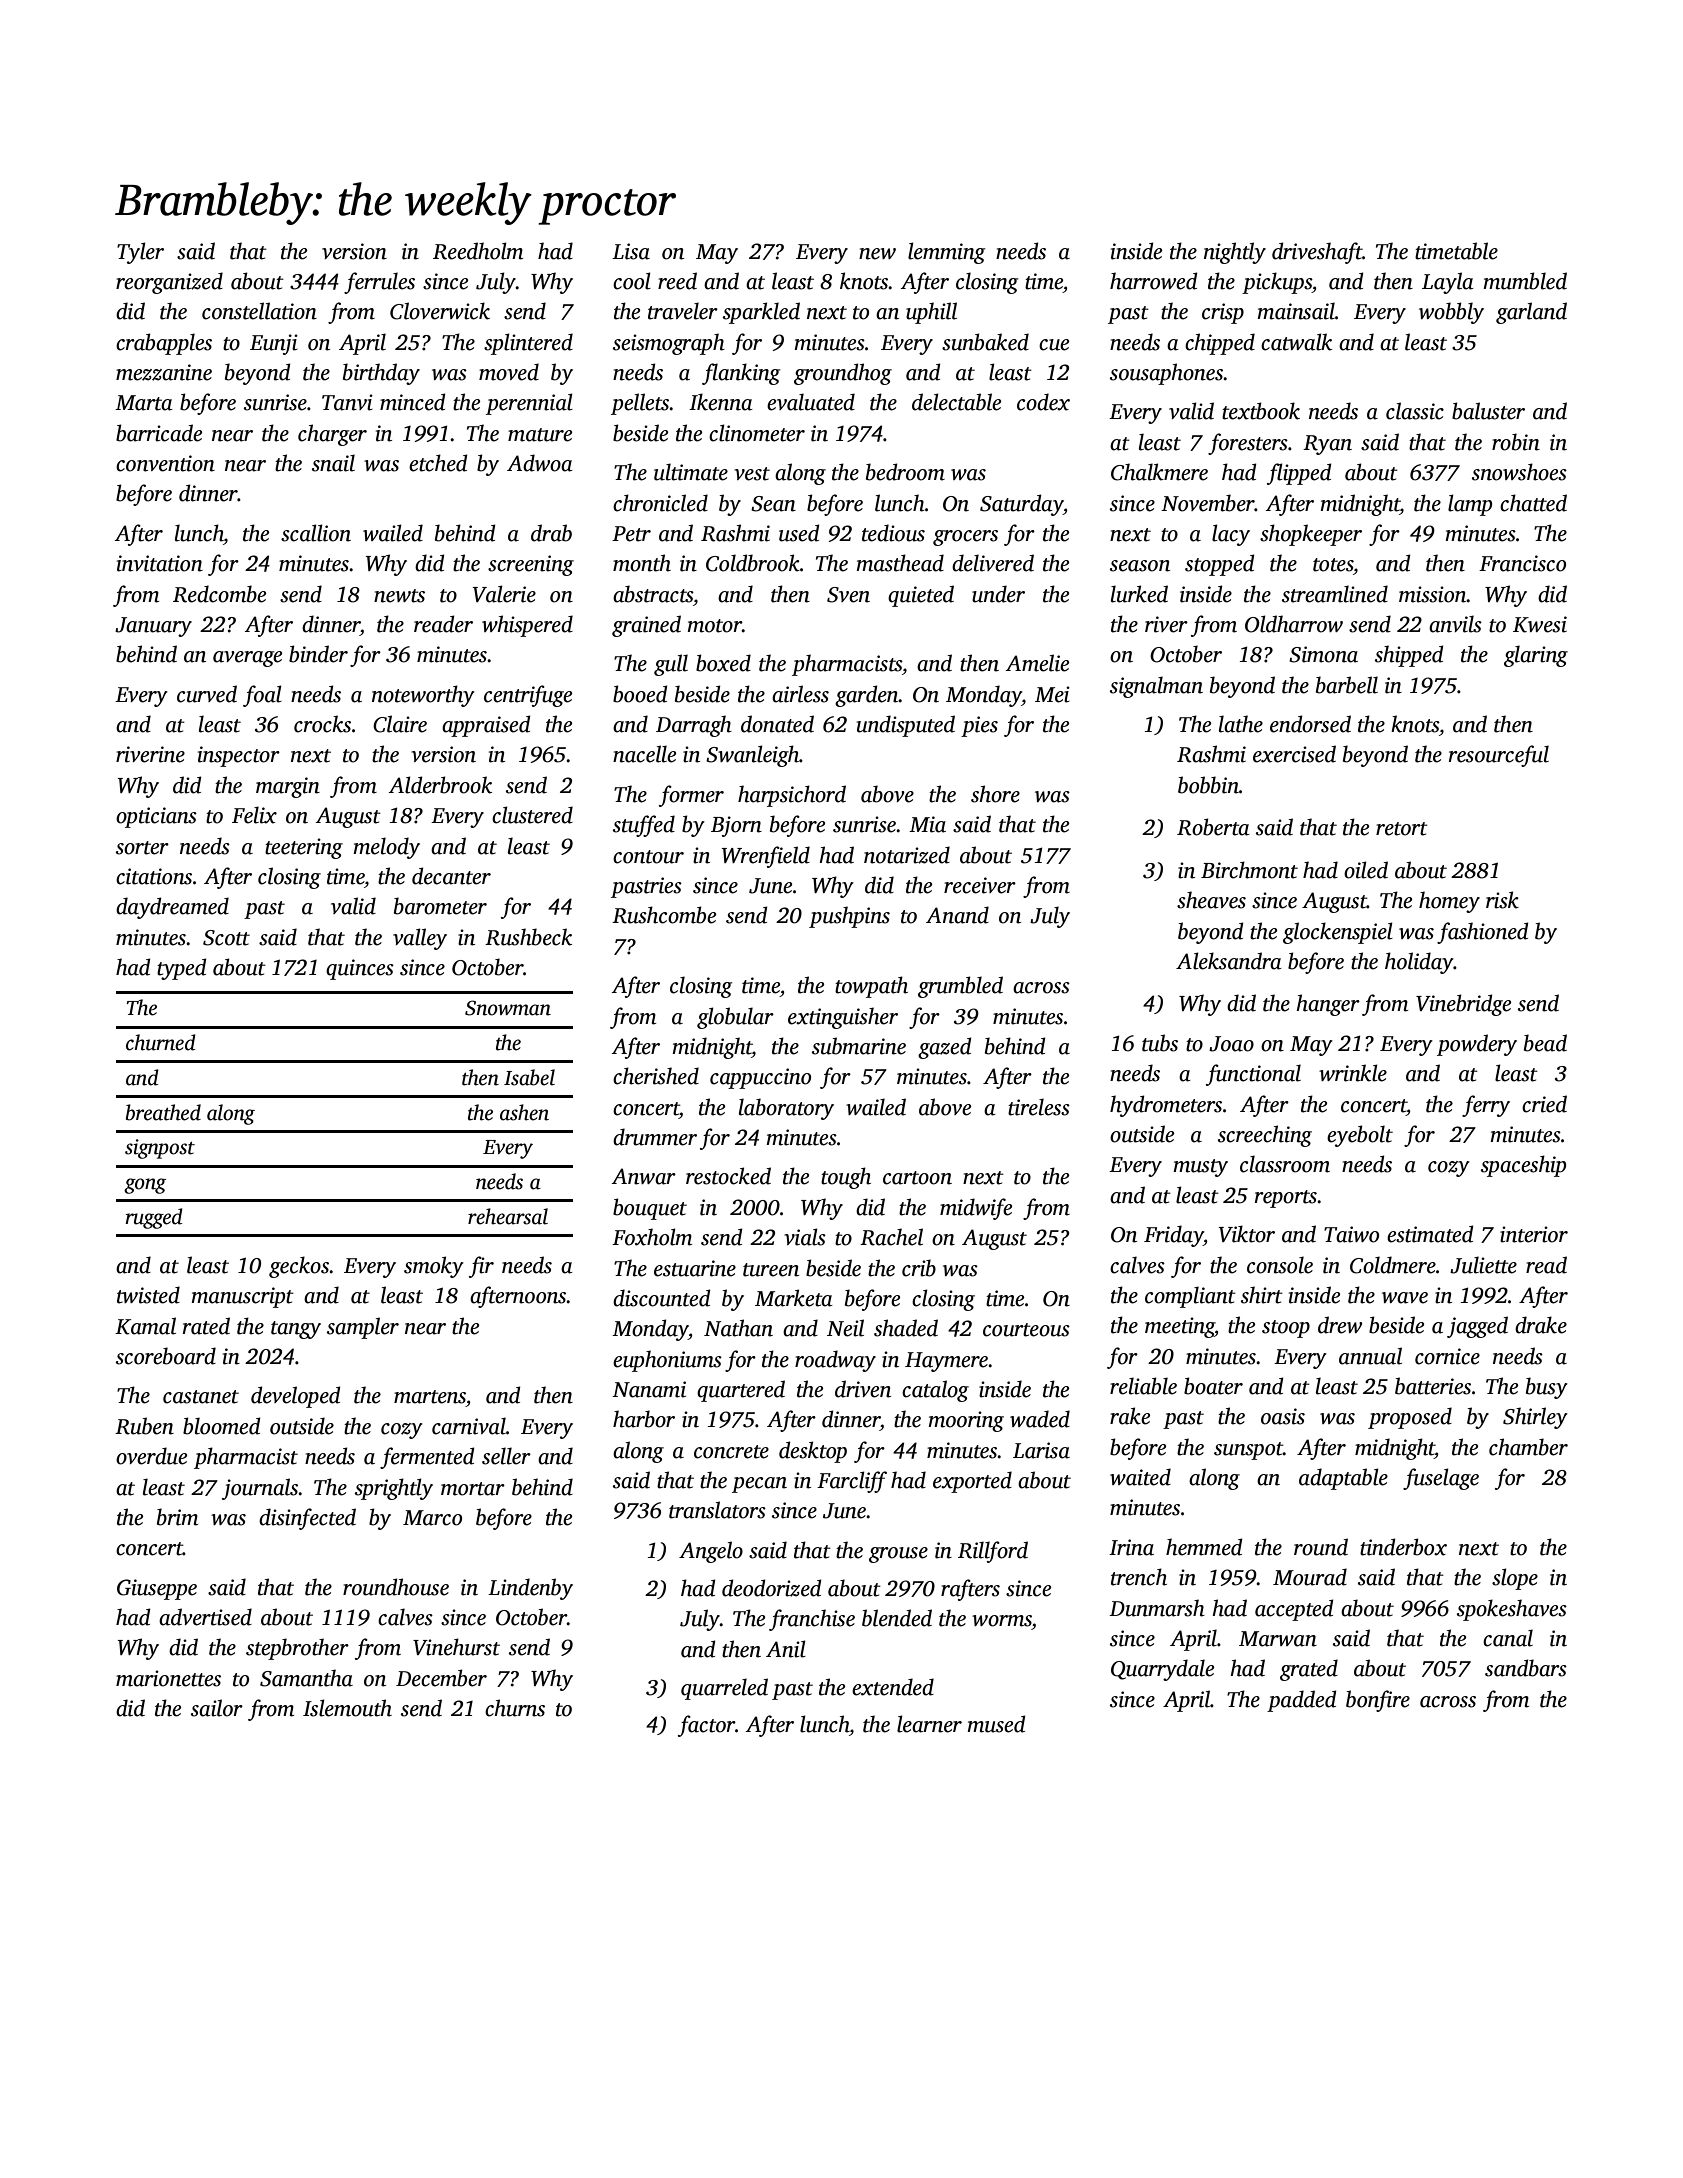  Describe the element at coordinates (1140, 1477) in the document. I see `waited` at that location.
